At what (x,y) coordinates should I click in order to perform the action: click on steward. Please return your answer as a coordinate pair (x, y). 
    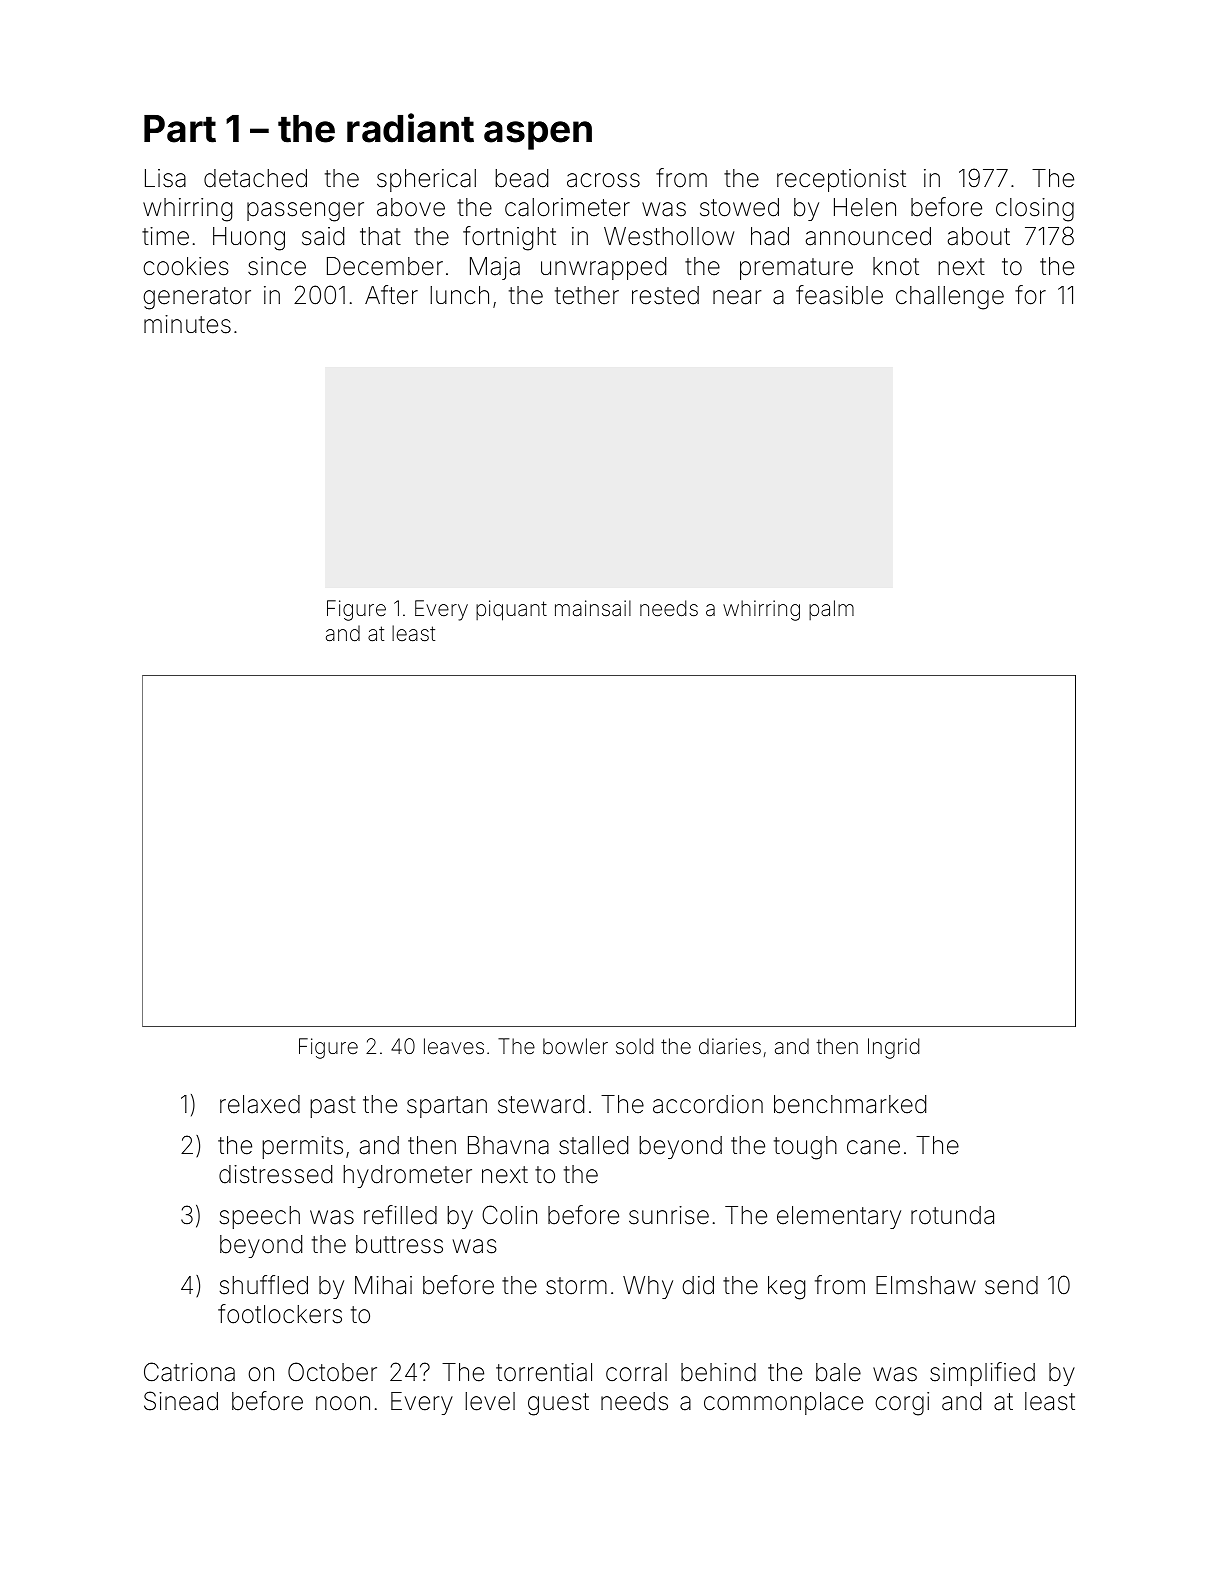
    Looking at the image, I should click on (541, 1104).
